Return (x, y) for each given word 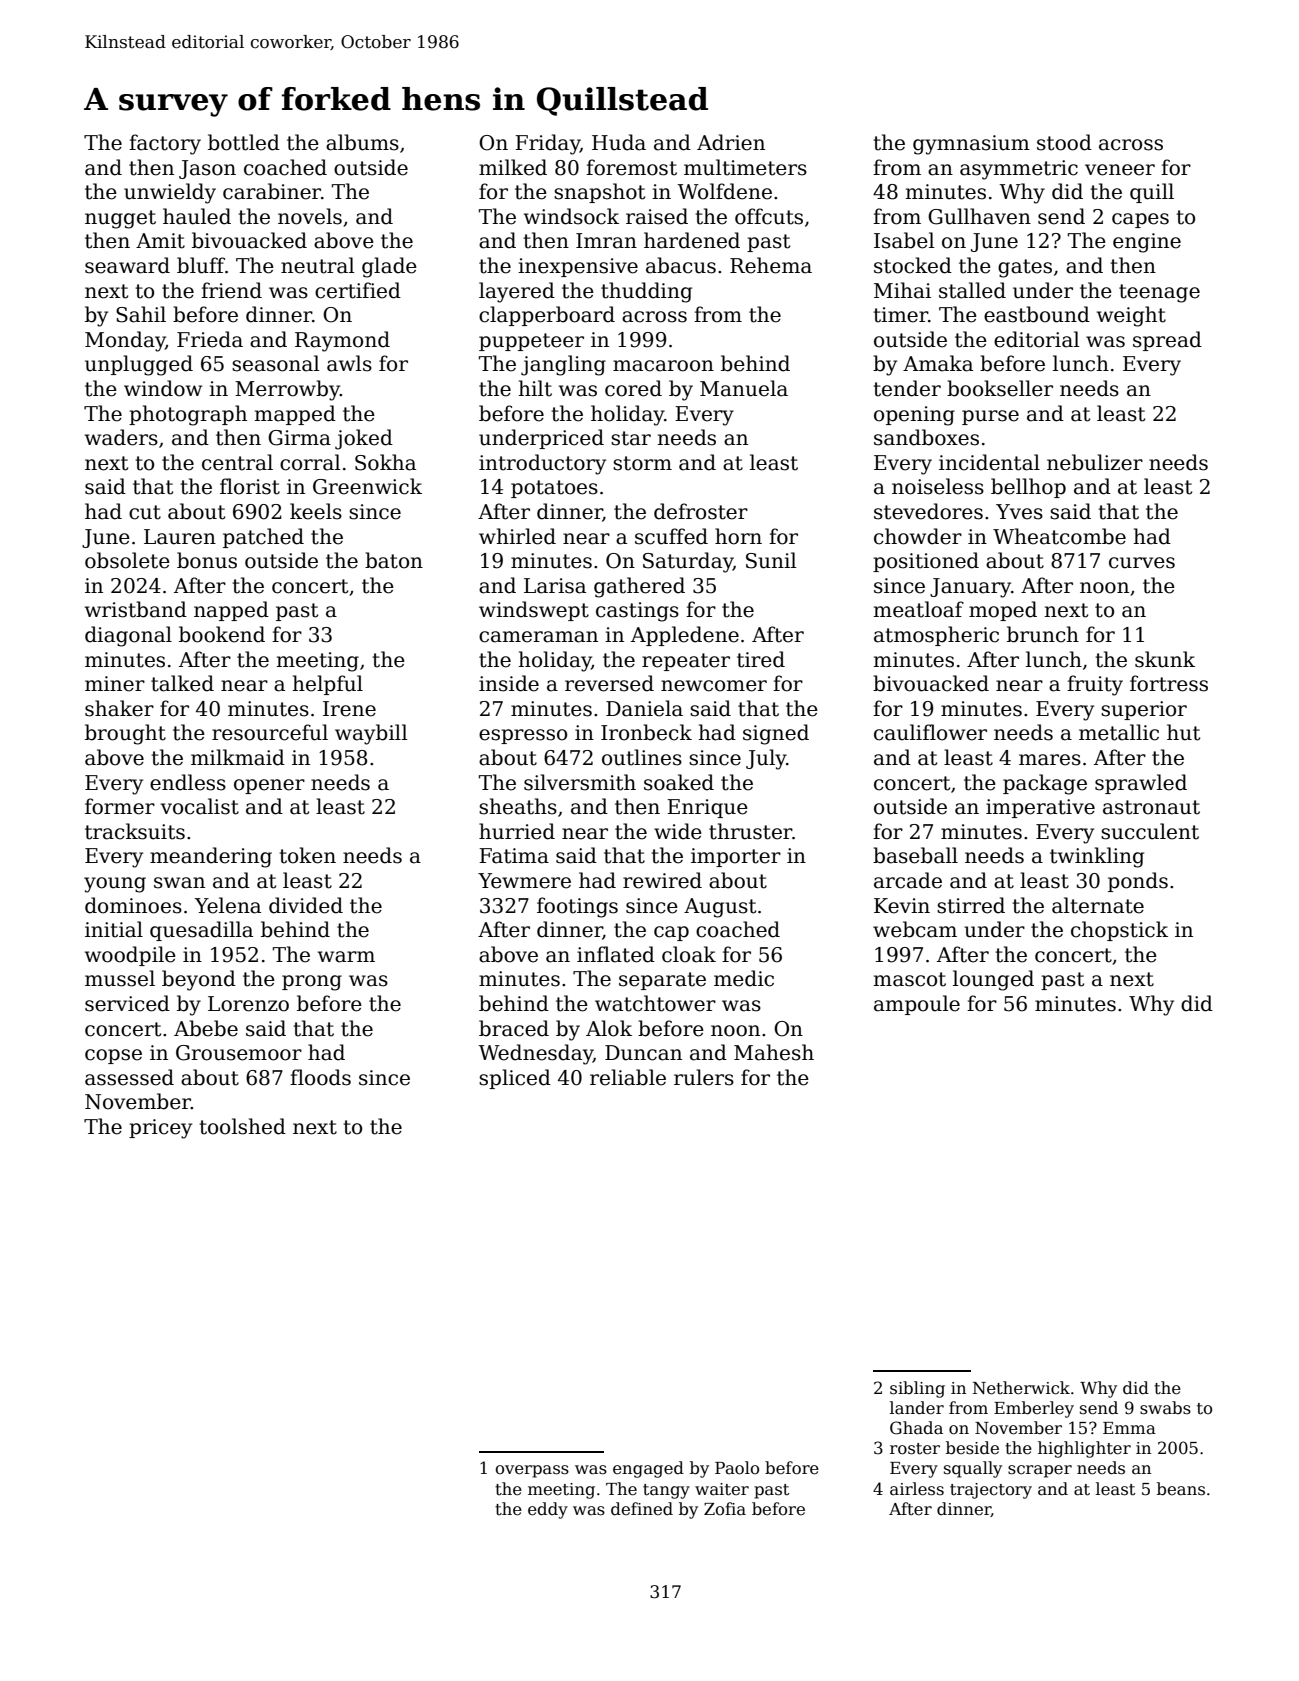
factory (165, 144)
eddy (548, 1510)
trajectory (991, 1491)
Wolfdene (724, 191)
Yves (1019, 512)
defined (642, 1508)
